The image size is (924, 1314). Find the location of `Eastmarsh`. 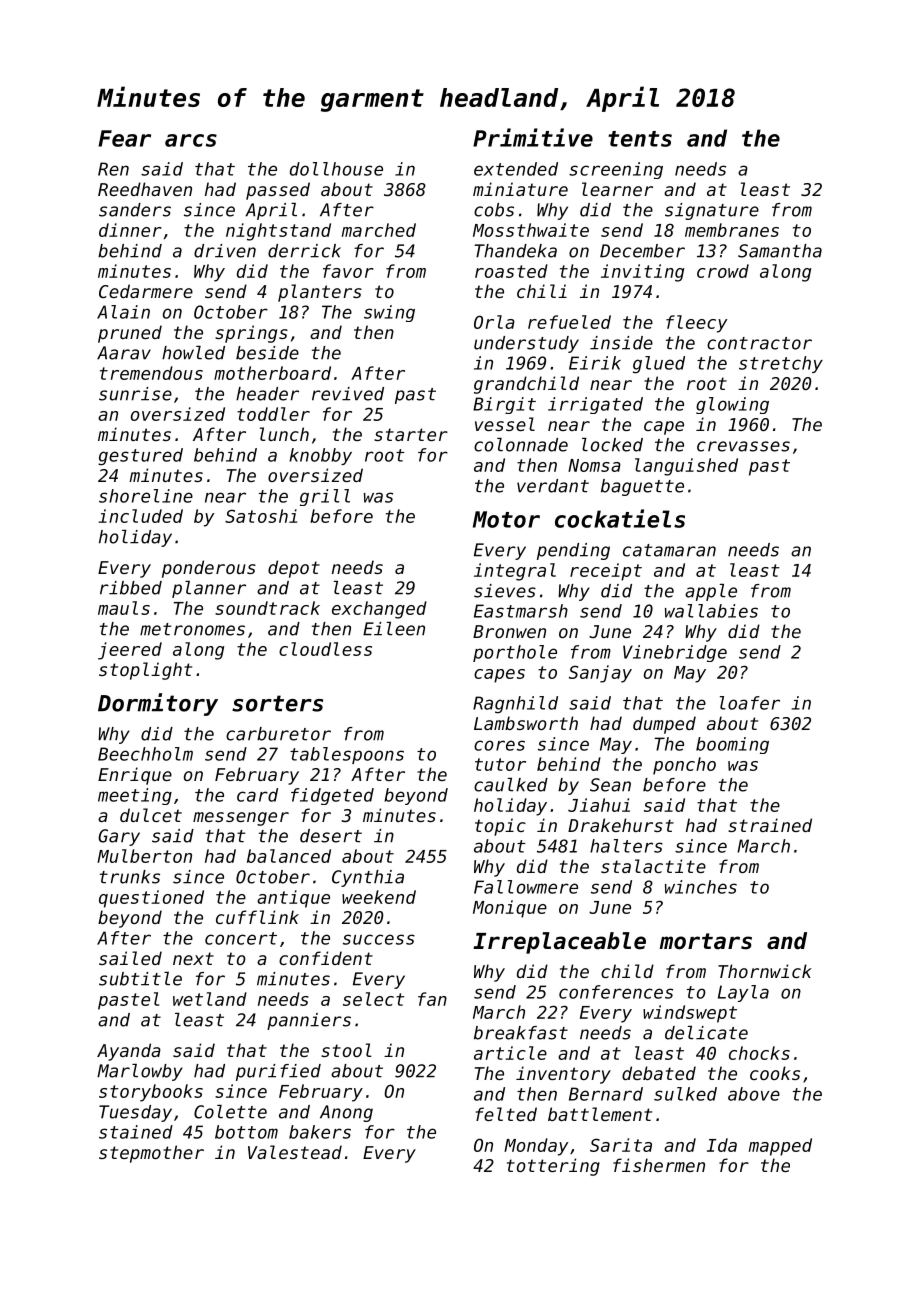

Eastmarsh is located at coordinates (521, 611).
